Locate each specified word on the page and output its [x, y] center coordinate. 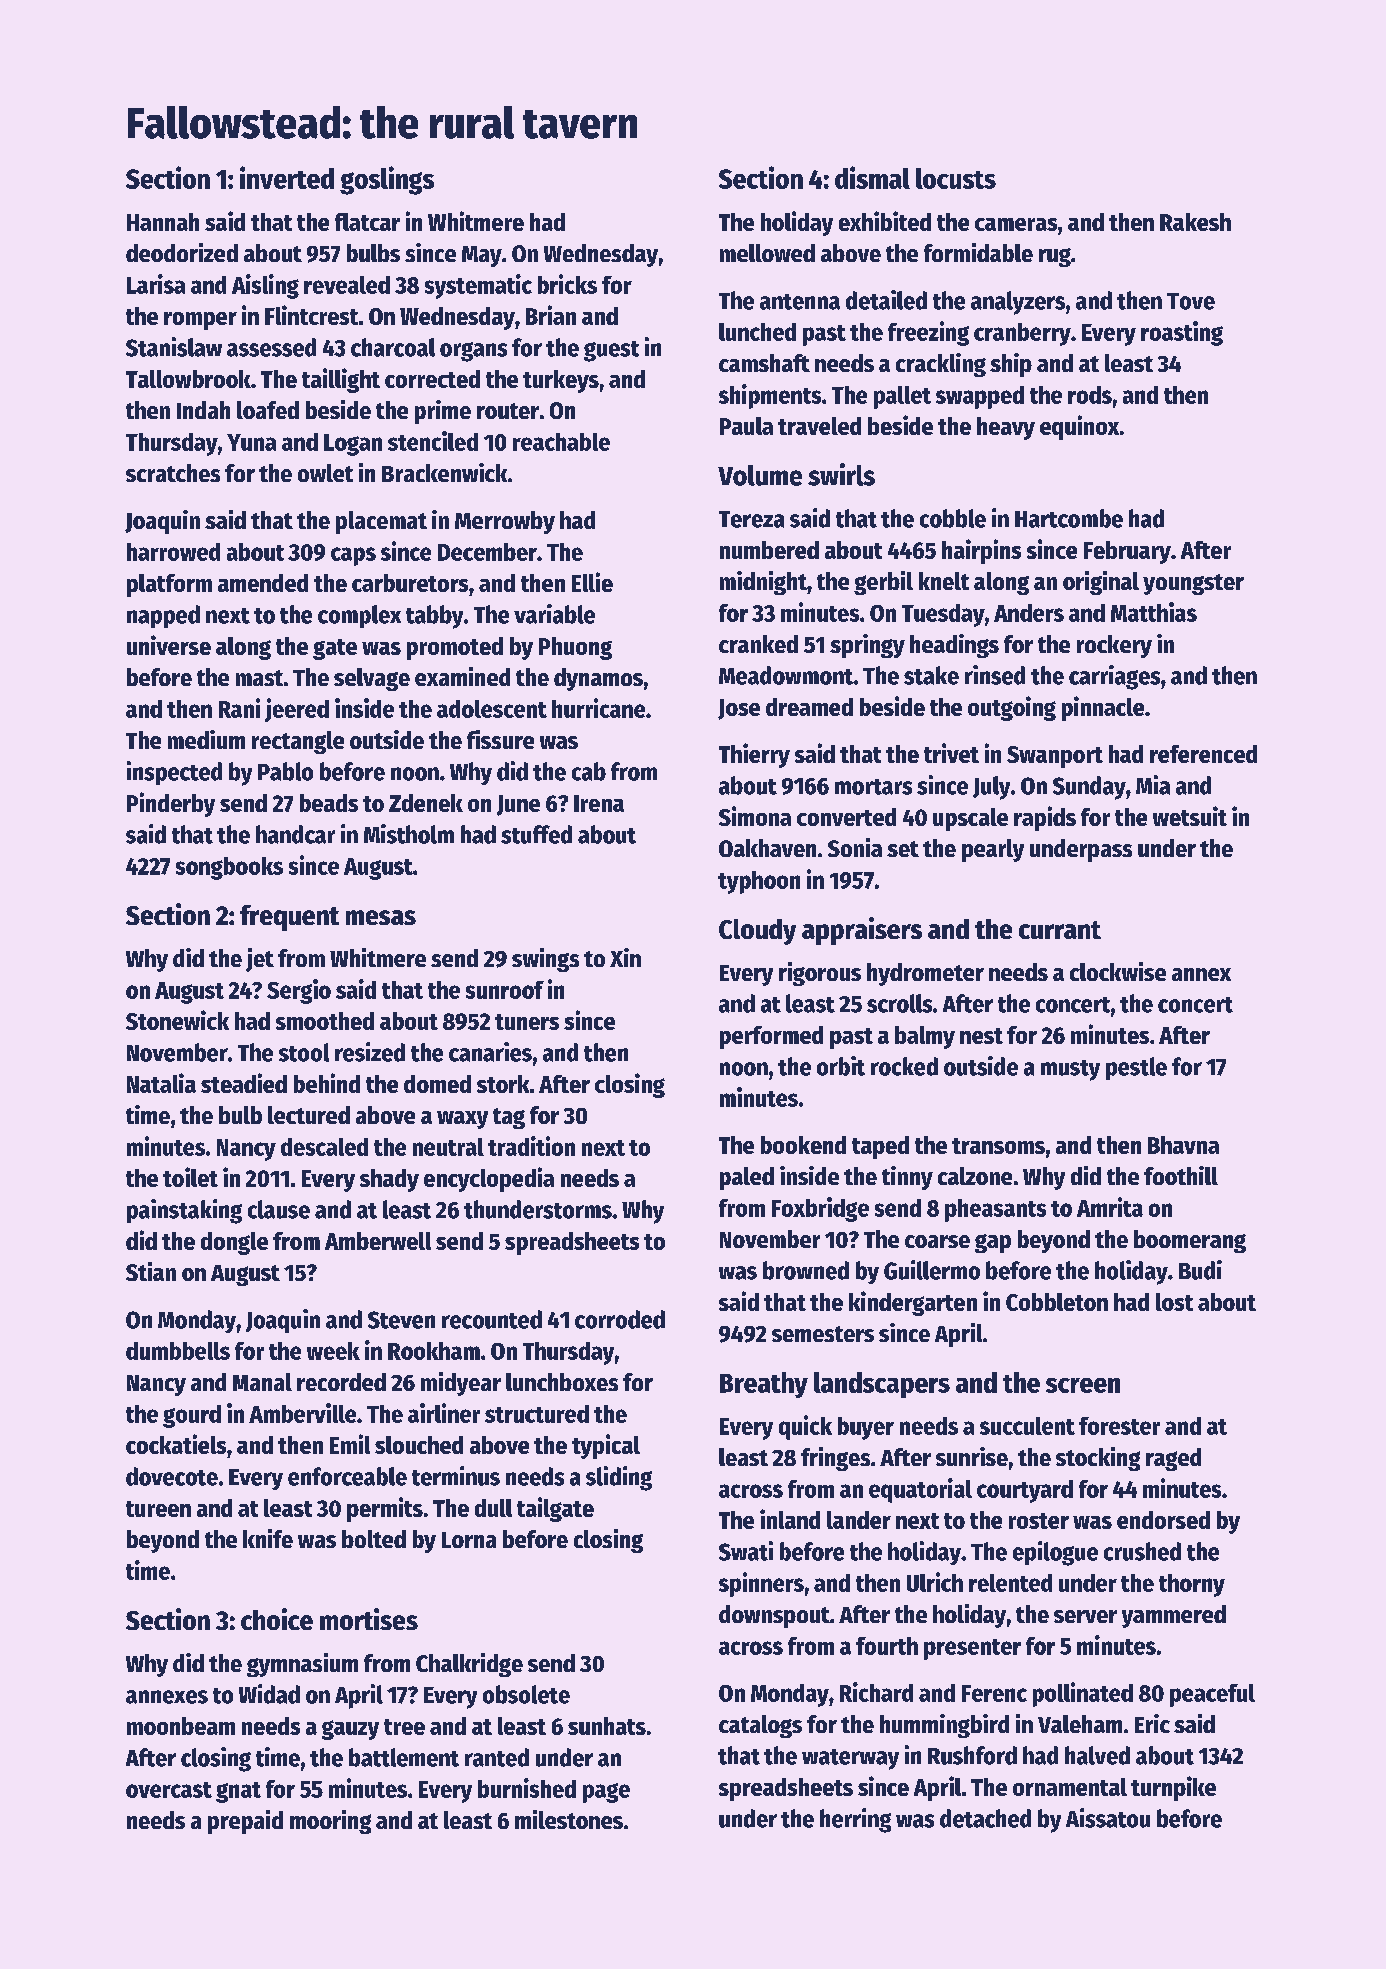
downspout [774, 1616]
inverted [287, 177]
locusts [956, 178]
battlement [404, 1757]
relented [1010, 1583]
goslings [387, 180]
